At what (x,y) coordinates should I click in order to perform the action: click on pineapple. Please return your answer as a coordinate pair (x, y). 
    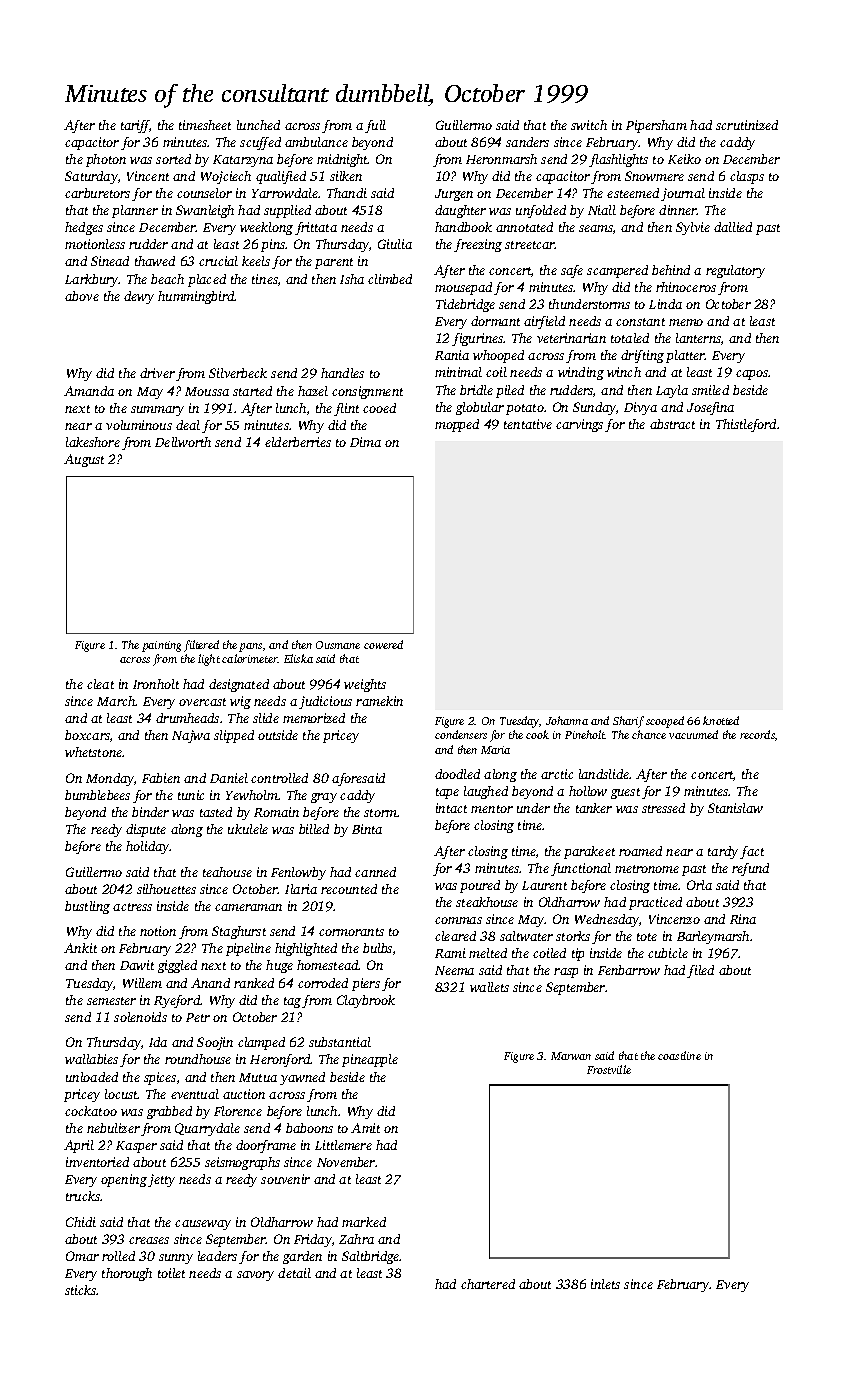
    Looking at the image, I should click on (370, 1060).
